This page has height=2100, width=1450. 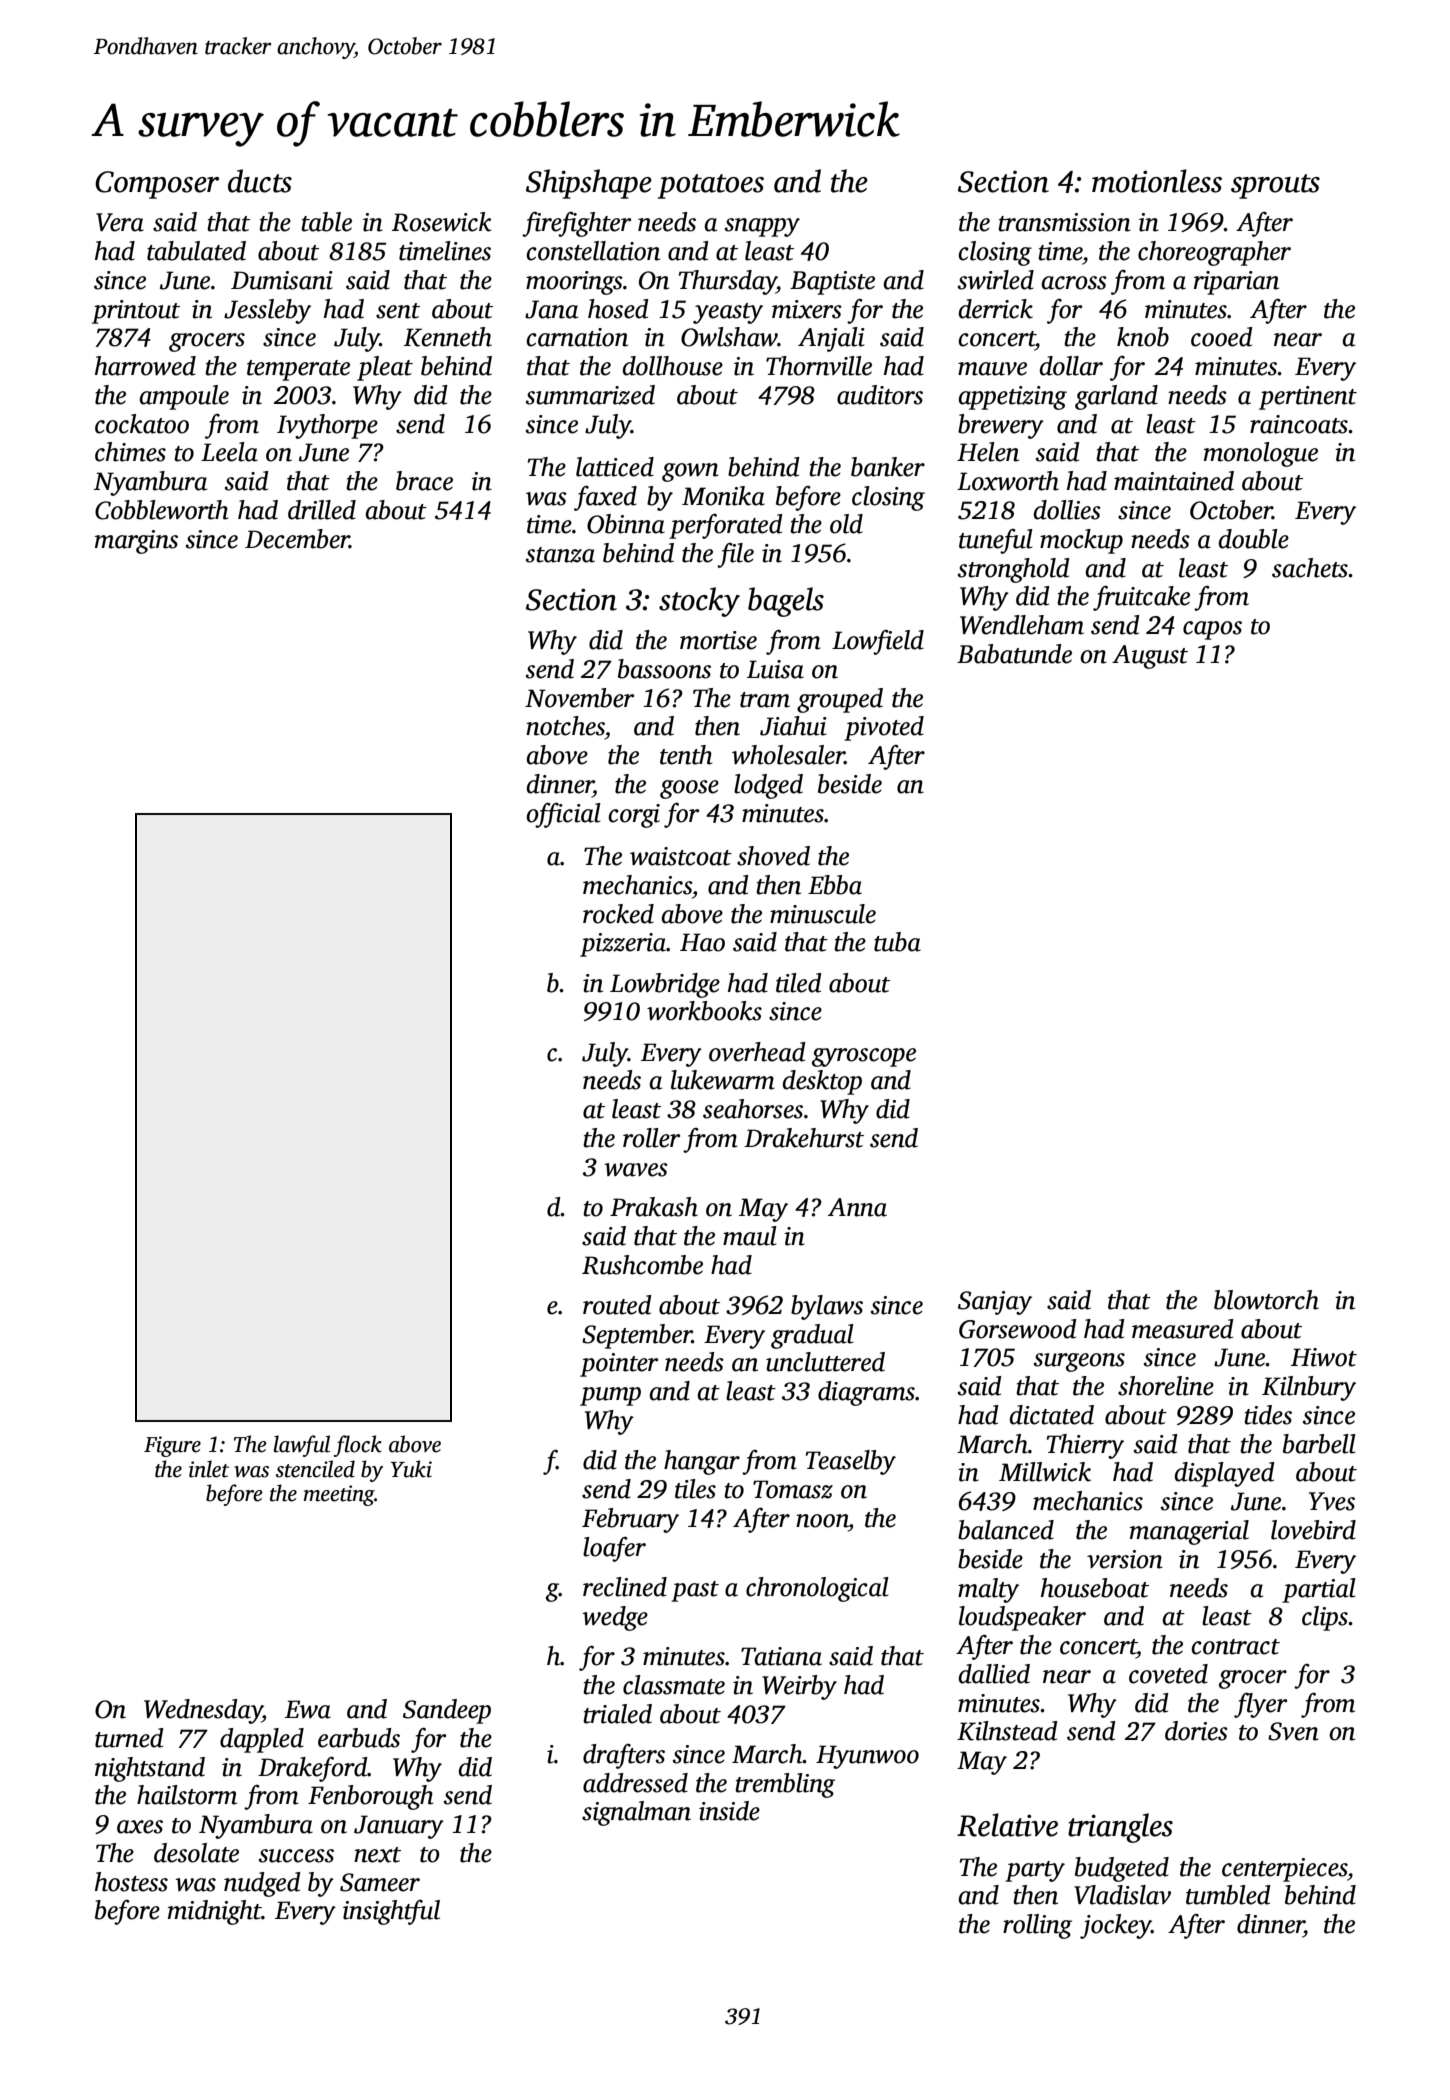 I want to click on garland, so click(x=1116, y=397).
